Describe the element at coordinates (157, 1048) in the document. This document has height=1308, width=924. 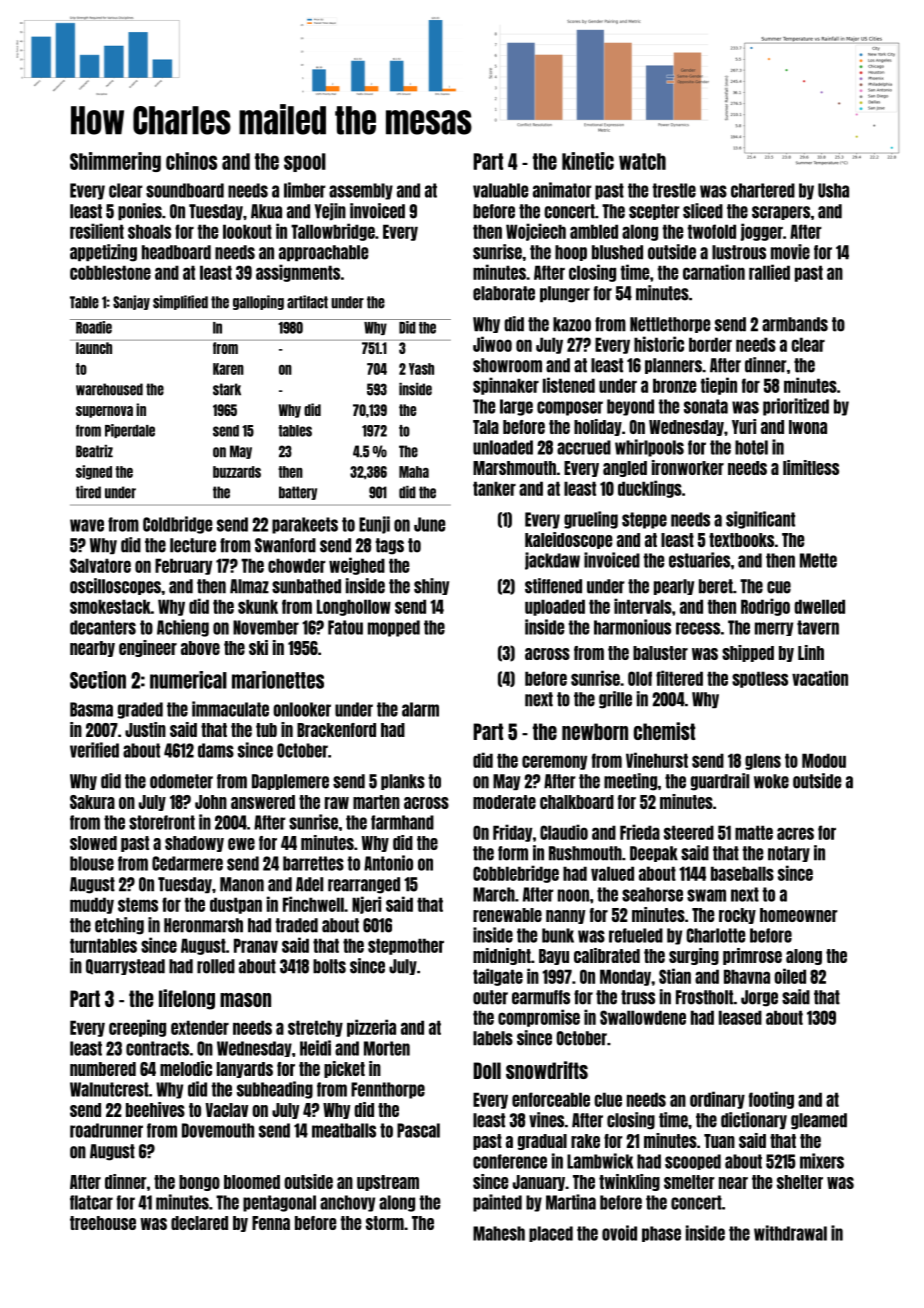
I see `contracts` at that location.
